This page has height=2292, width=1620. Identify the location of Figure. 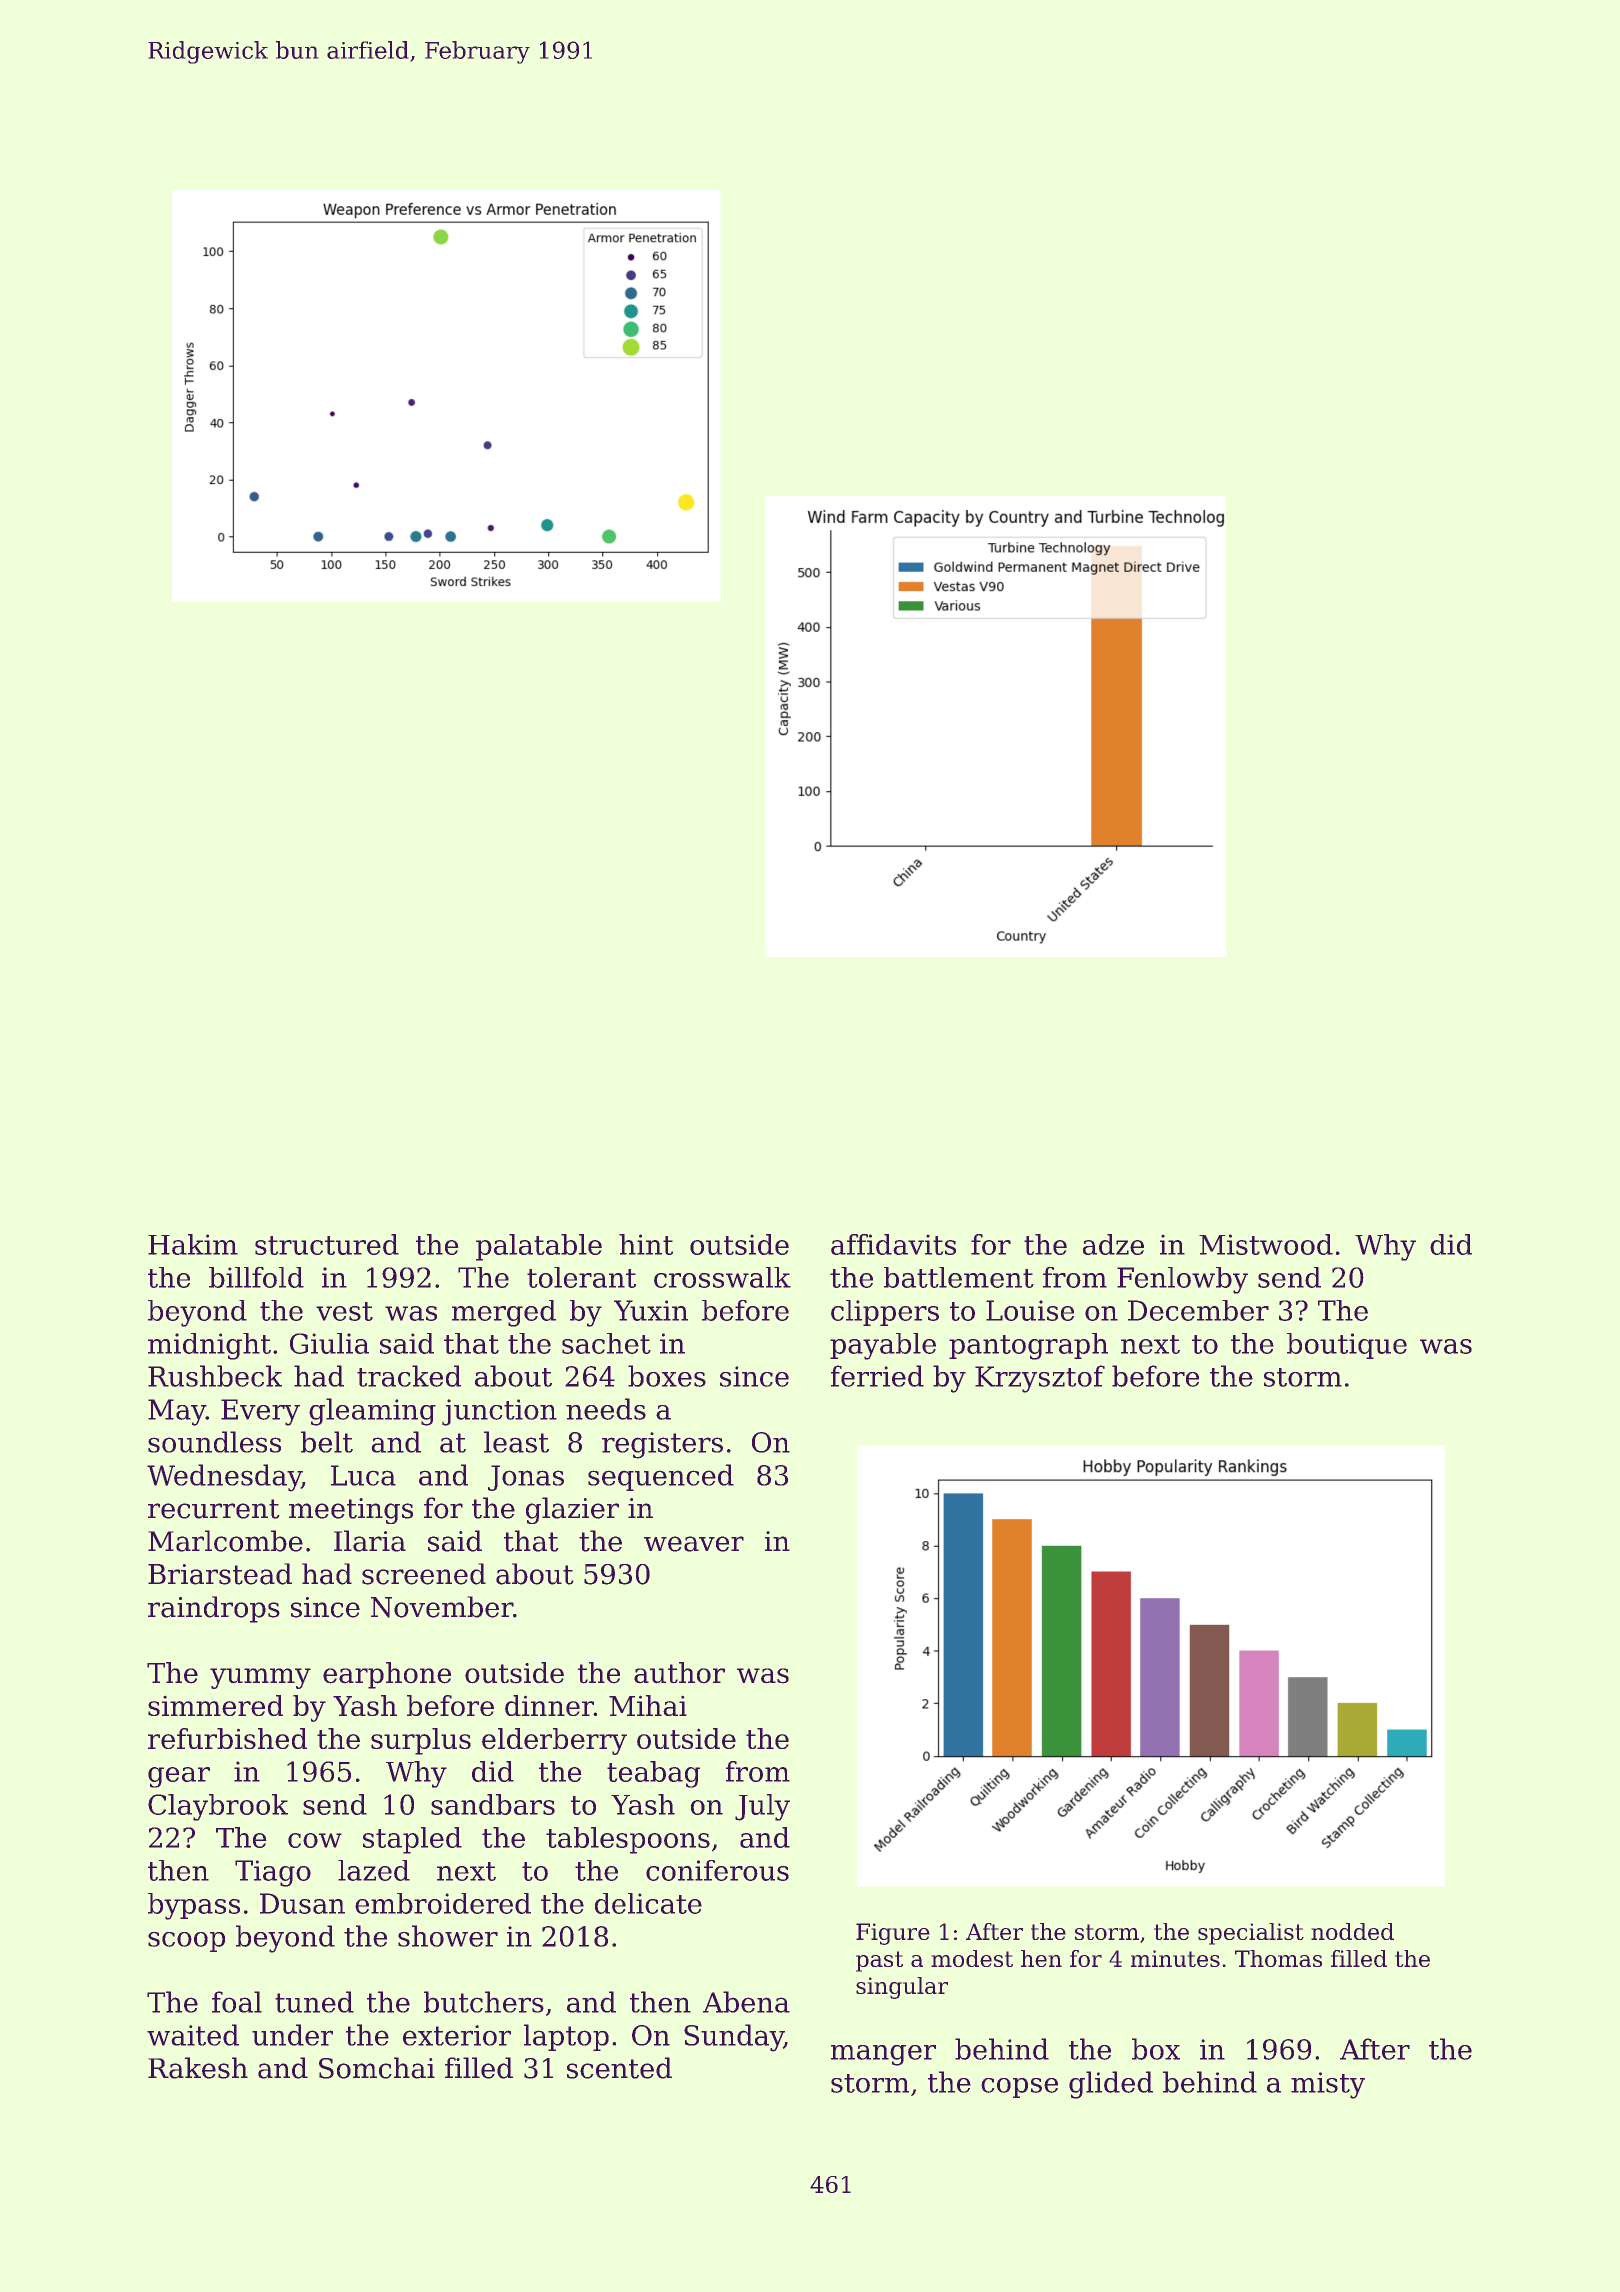
(893, 1934).
